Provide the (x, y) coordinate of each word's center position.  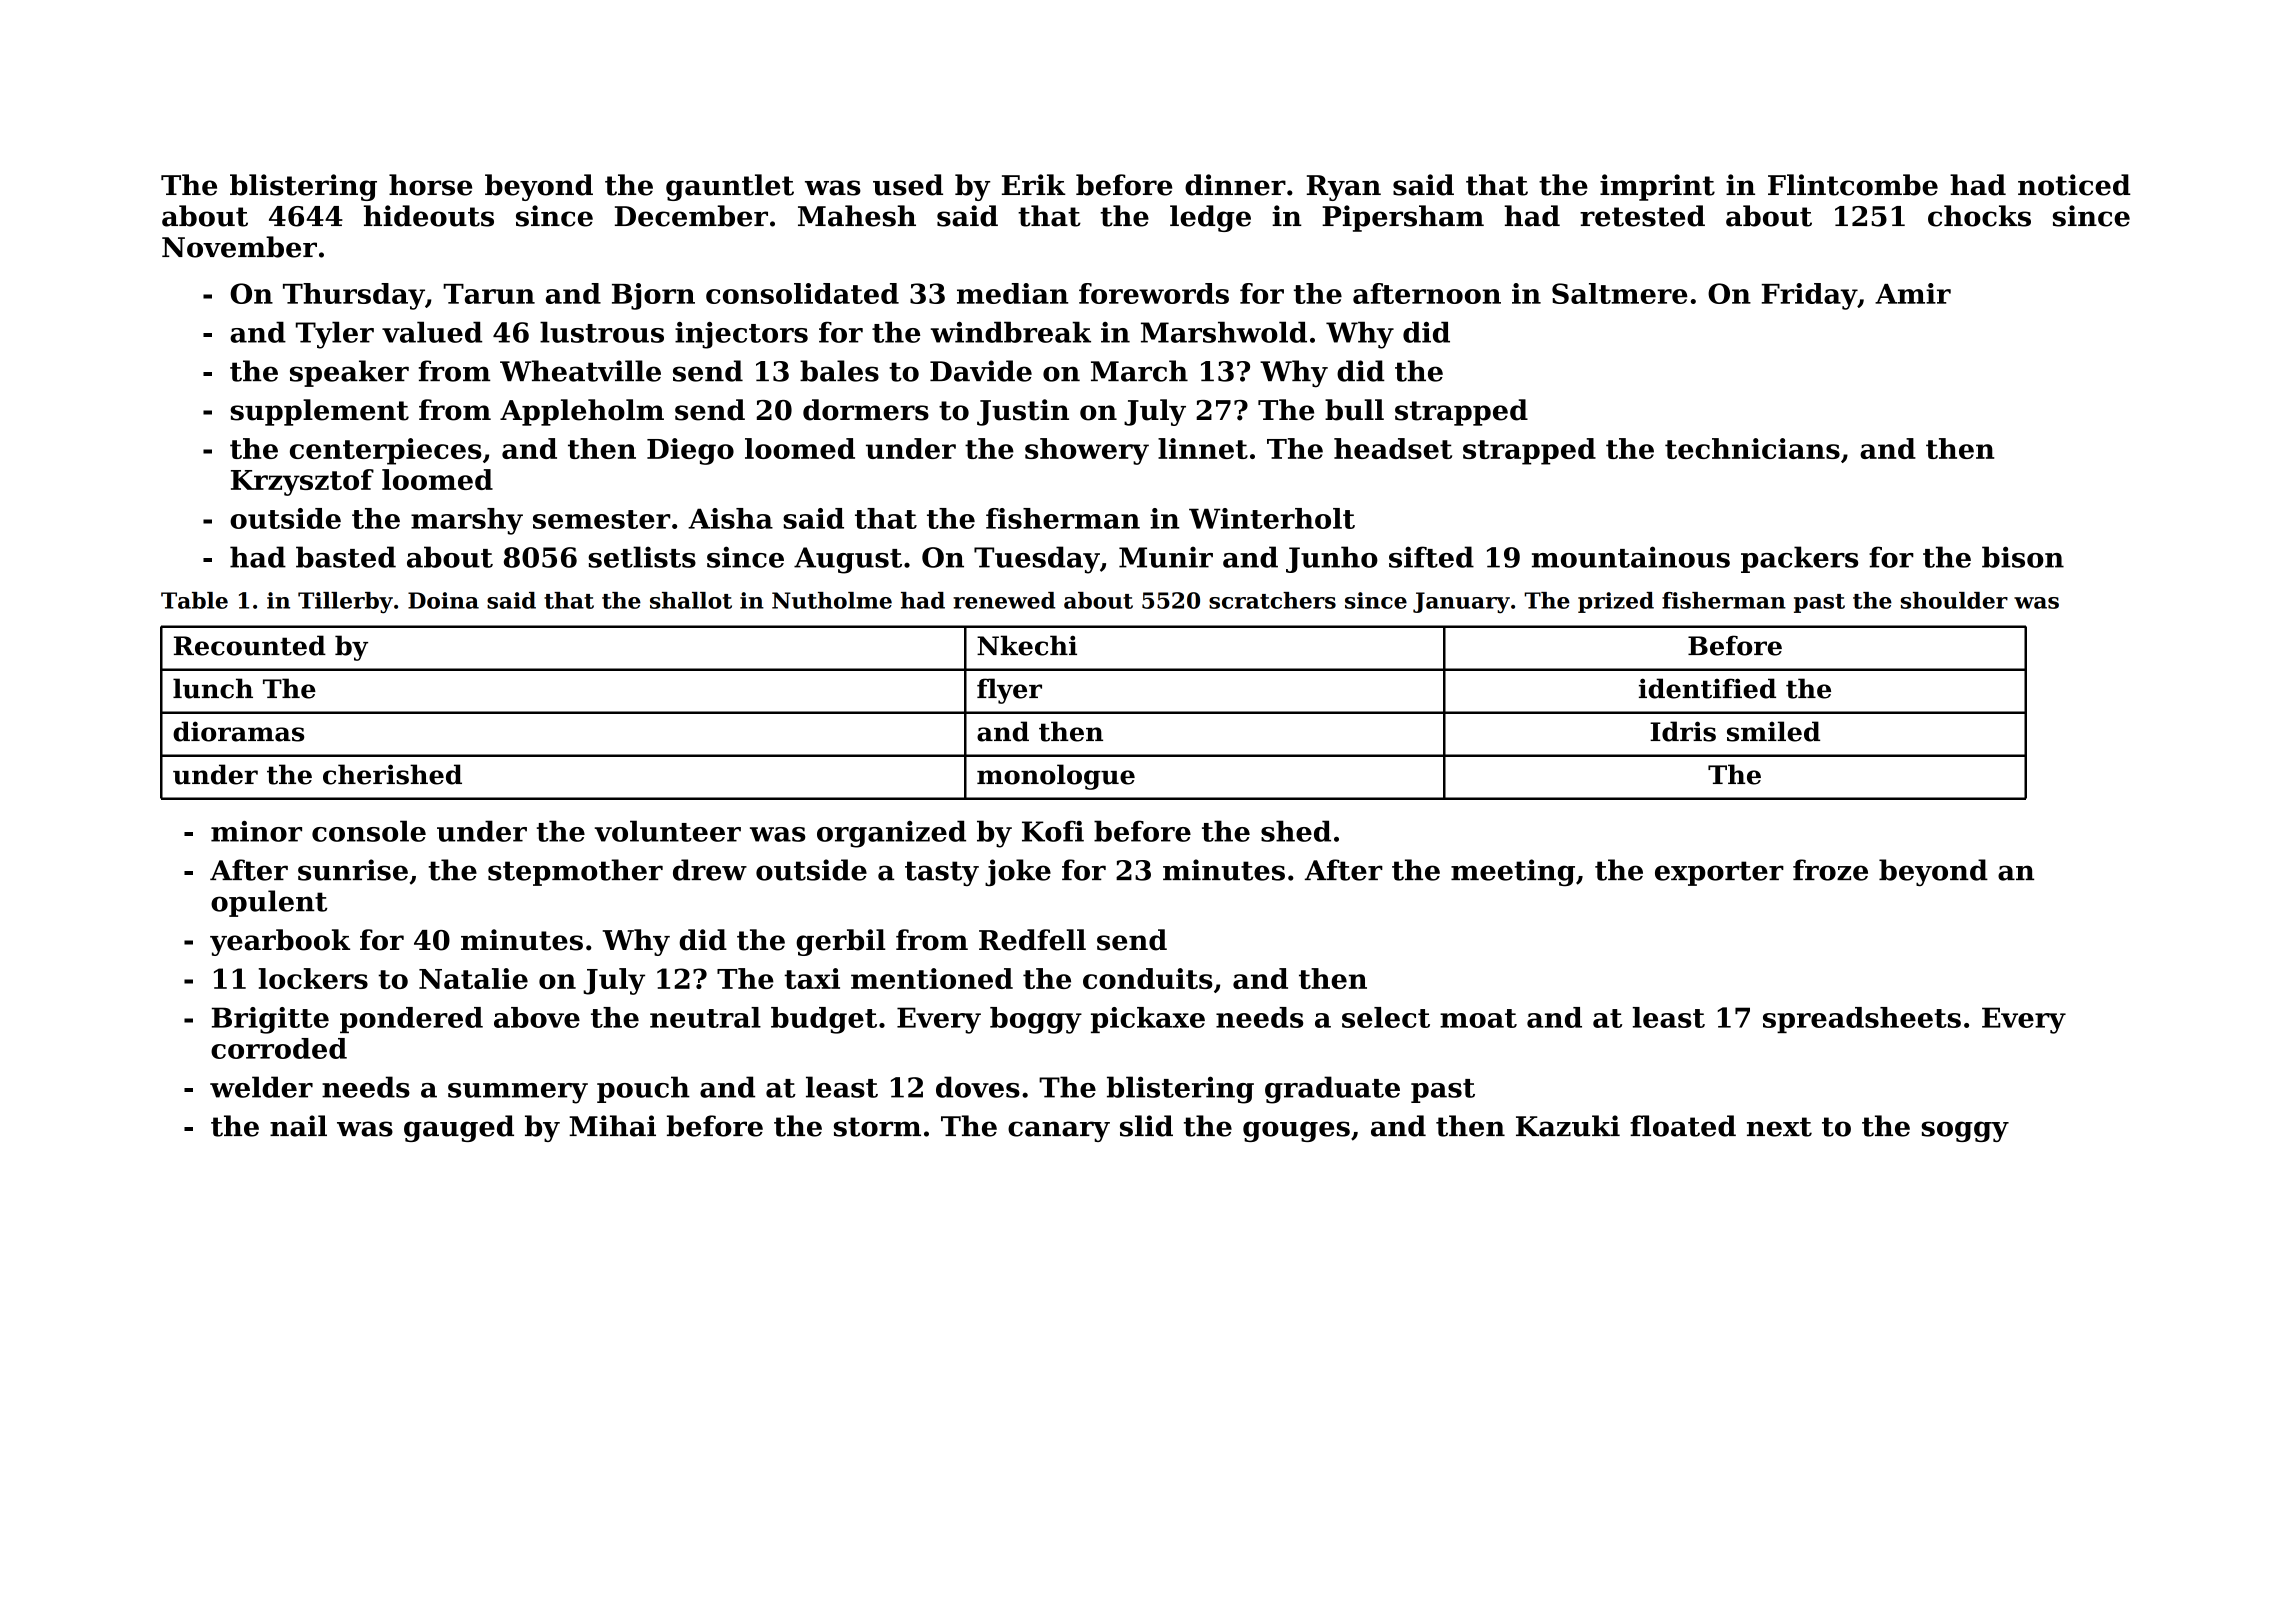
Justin (1023, 412)
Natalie (473, 978)
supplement (320, 412)
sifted (1431, 557)
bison (2023, 557)
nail (298, 1126)
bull (1354, 410)
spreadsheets (1862, 1020)
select (1386, 1017)
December (691, 216)
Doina (443, 600)
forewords (1154, 293)
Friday (1809, 296)
